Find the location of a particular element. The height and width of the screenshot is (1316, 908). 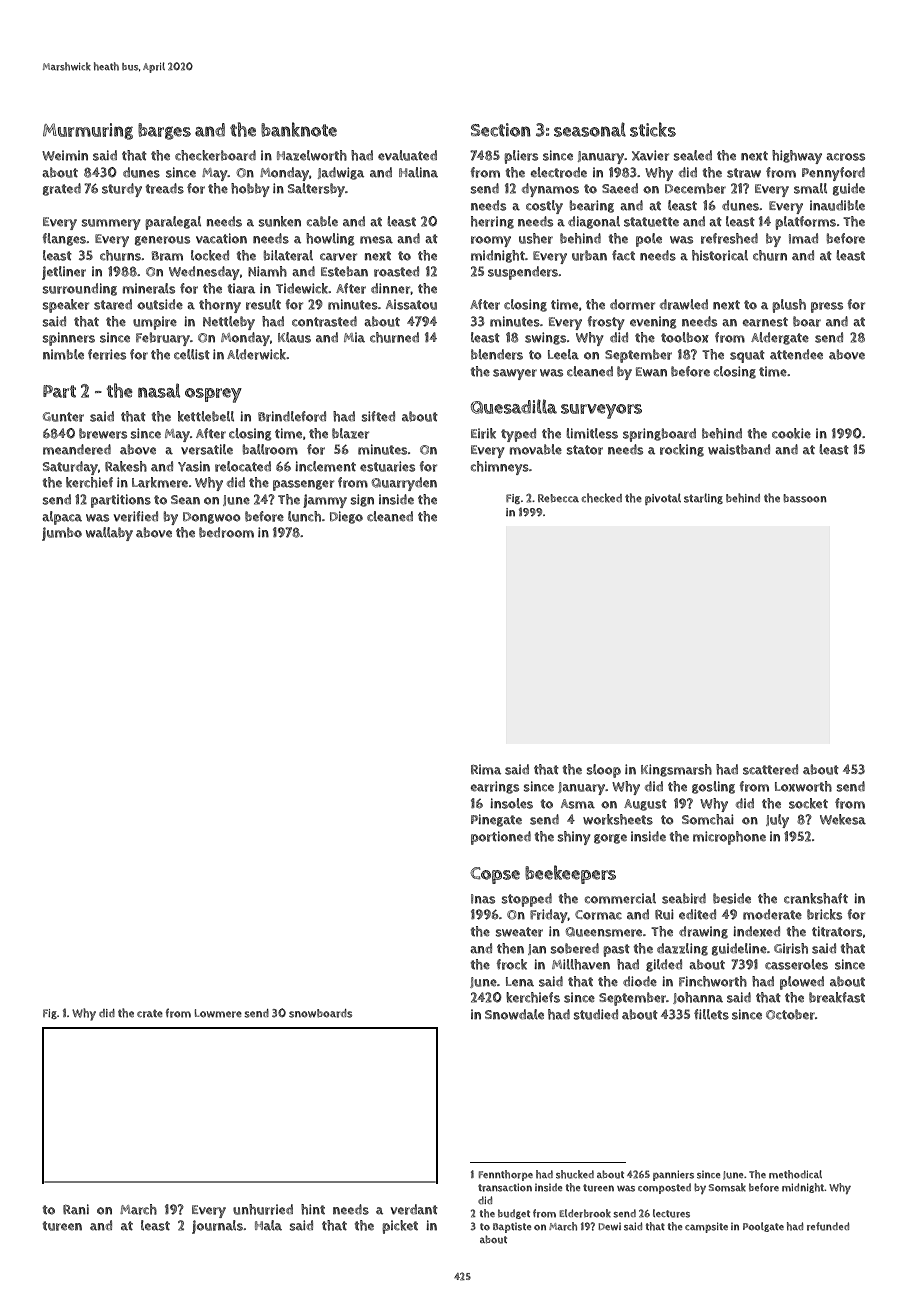

bassoon is located at coordinates (805, 498).
